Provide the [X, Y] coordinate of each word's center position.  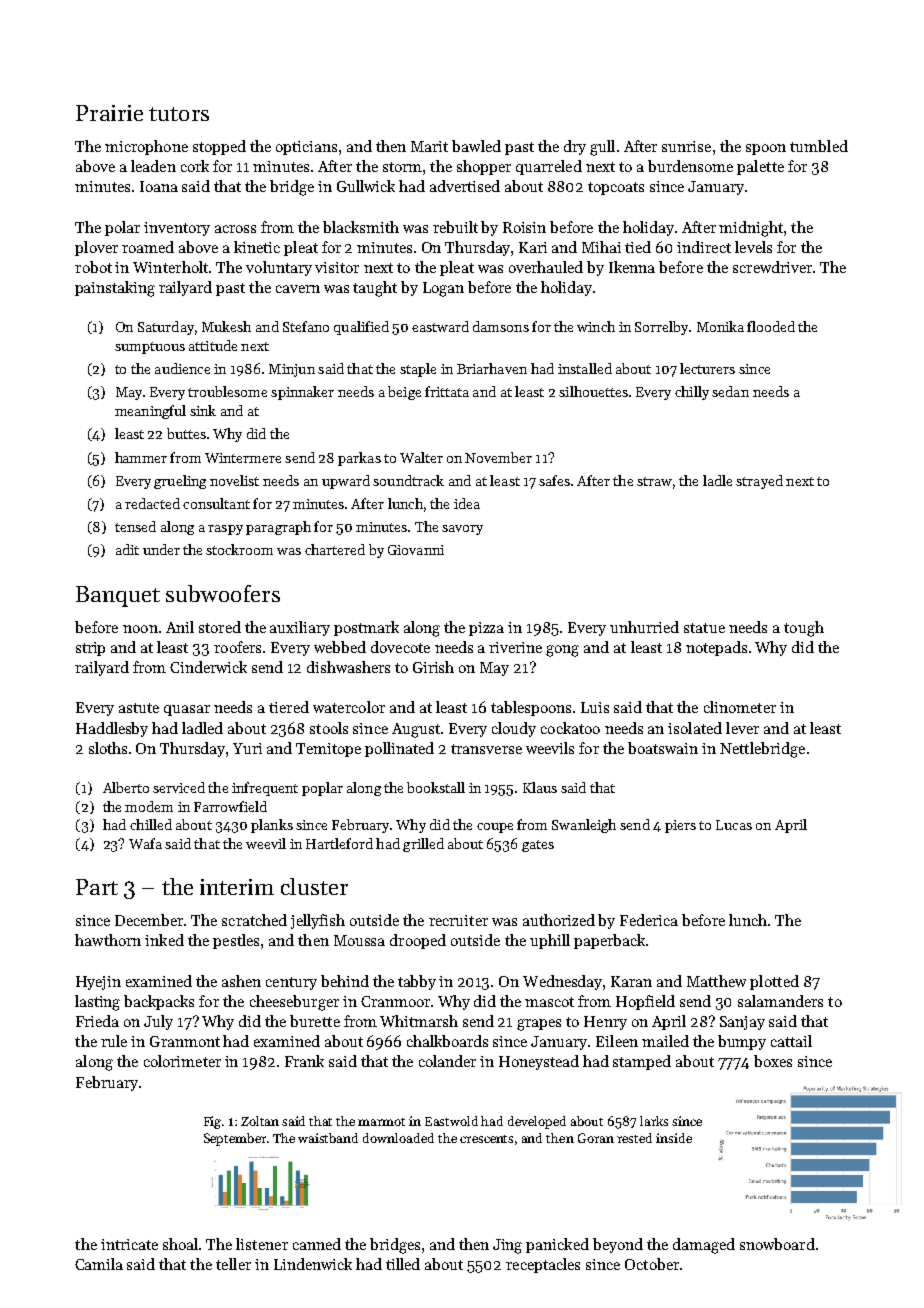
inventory [177, 229]
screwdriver [772, 267]
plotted [774, 982]
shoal [180, 1244]
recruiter [458, 920]
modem [149, 806]
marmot [381, 1122]
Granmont [185, 1041]
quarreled [549, 167]
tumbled [819, 146]
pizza [486, 629]
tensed [135, 526]
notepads [716, 648]
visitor [337, 267]
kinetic [257, 247]
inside [674, 1138]
